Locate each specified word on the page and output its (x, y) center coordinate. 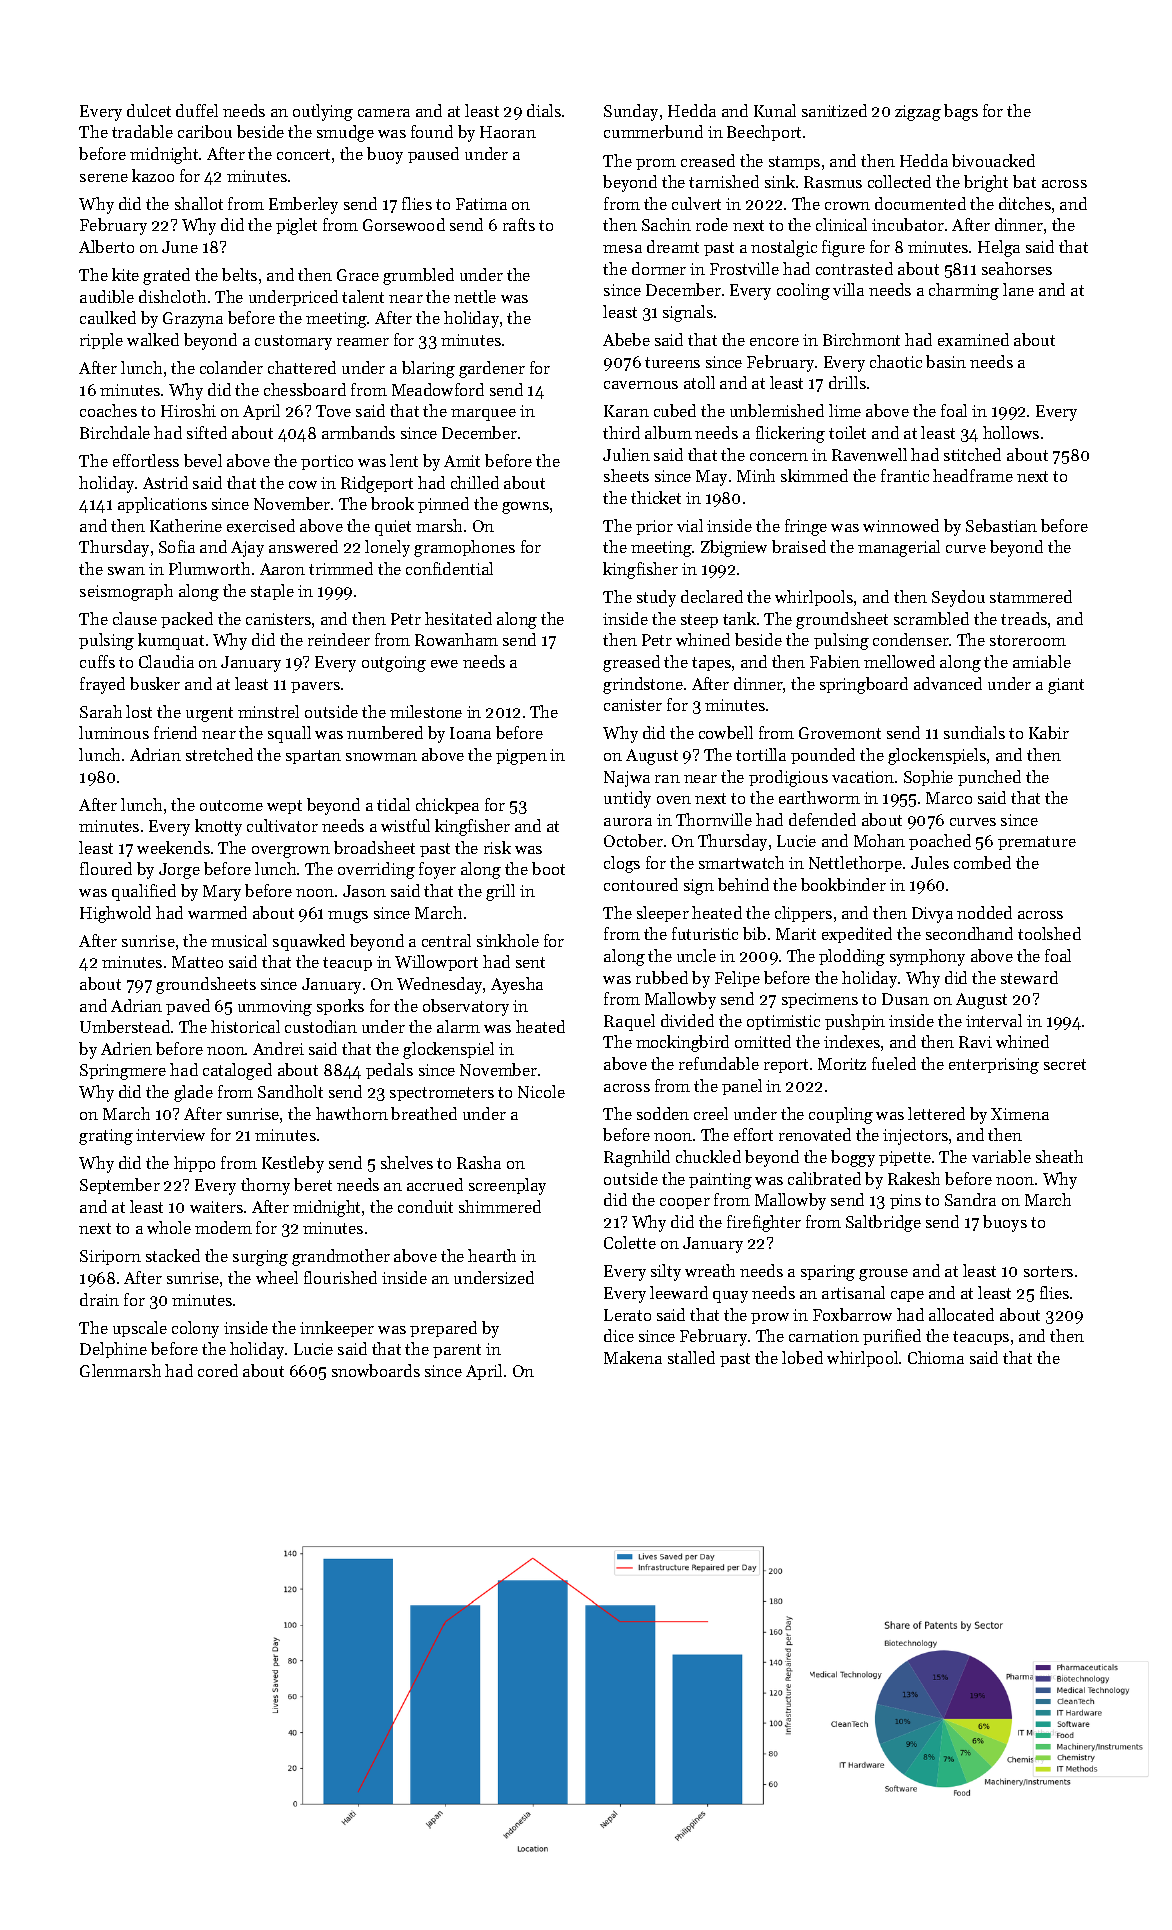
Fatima (481, 204)
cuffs (97, 661)
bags (961, 112)
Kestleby (293, 1164)
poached (940, 842)
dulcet (149, 110)
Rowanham (456, 639)
